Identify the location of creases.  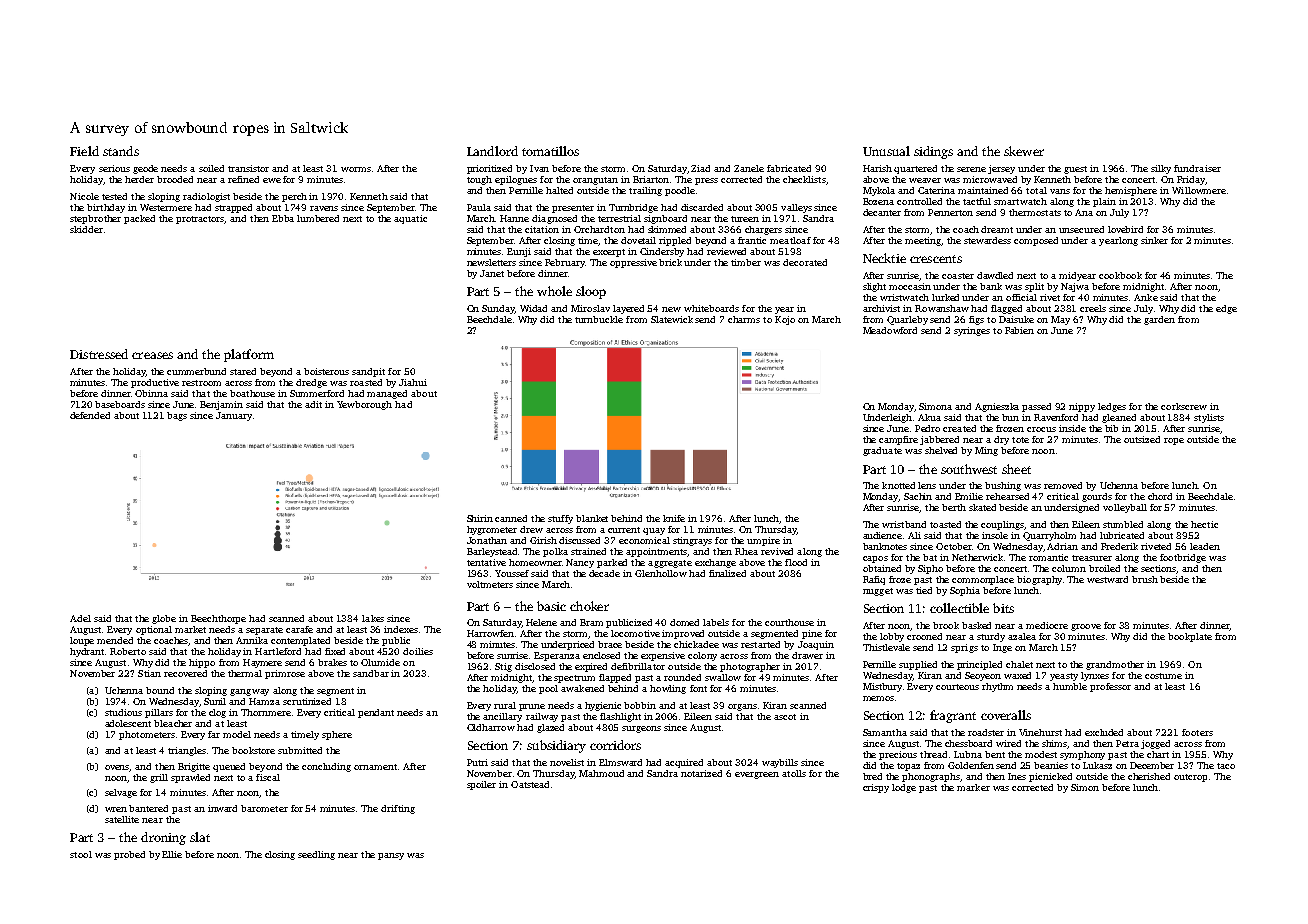
(152, 355).
